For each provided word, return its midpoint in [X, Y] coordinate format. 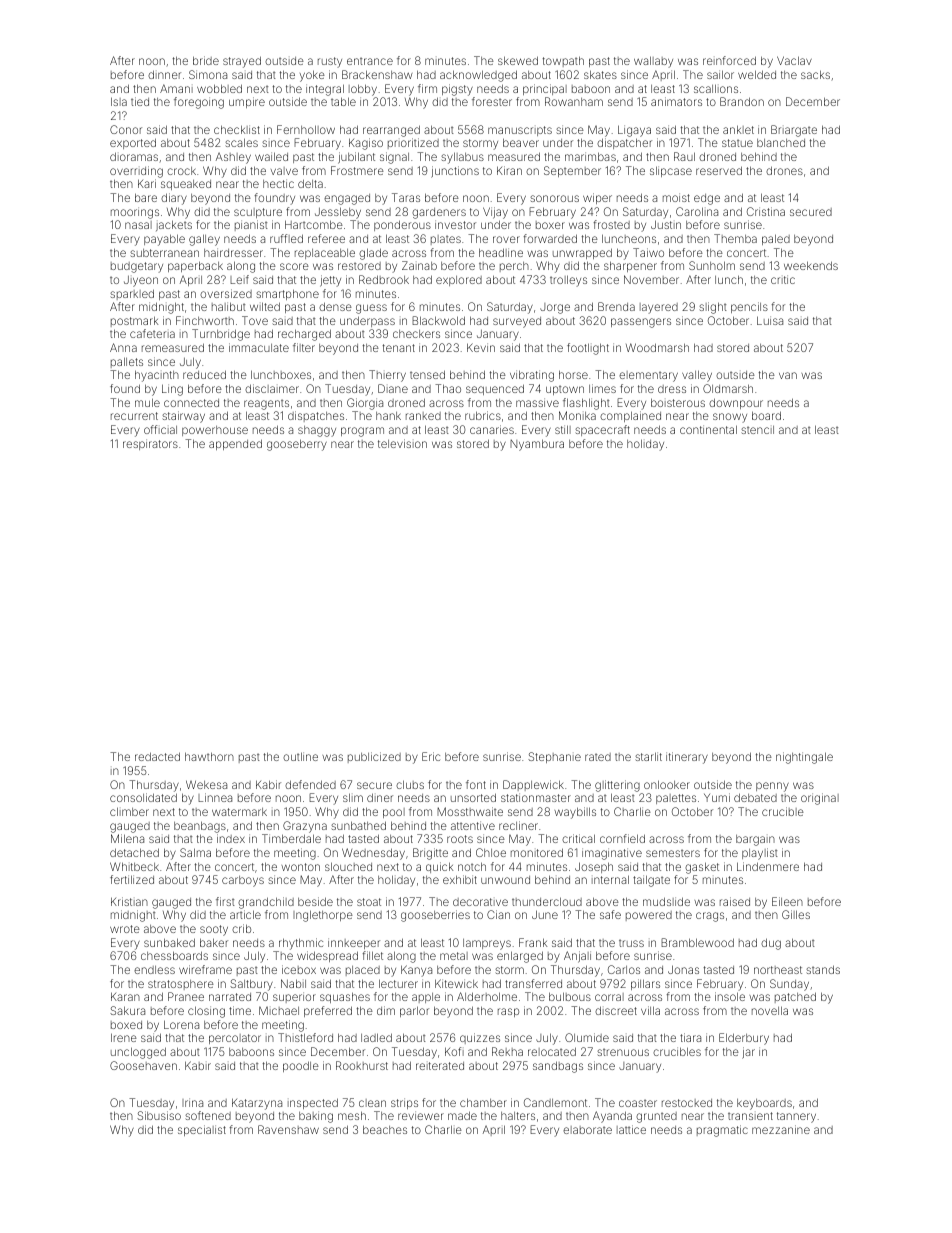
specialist [202, 1130]
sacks [815, 74]
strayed [242, 62]
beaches [385, 1129]
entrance [370, 61]
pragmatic [722, 1131]
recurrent [134, 416]
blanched [781, 143]
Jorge [555, 308]
